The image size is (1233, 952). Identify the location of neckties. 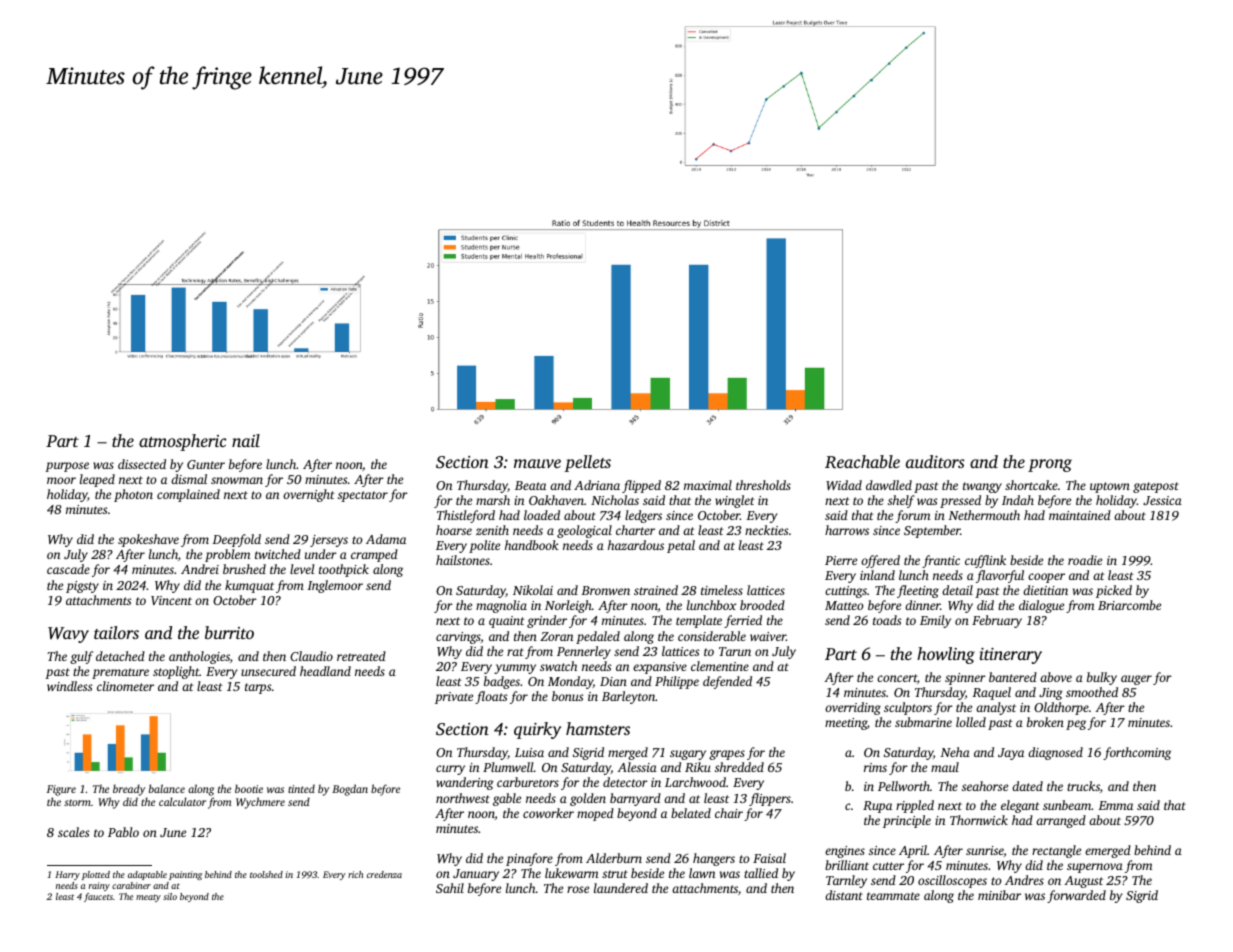
(766, 530).
